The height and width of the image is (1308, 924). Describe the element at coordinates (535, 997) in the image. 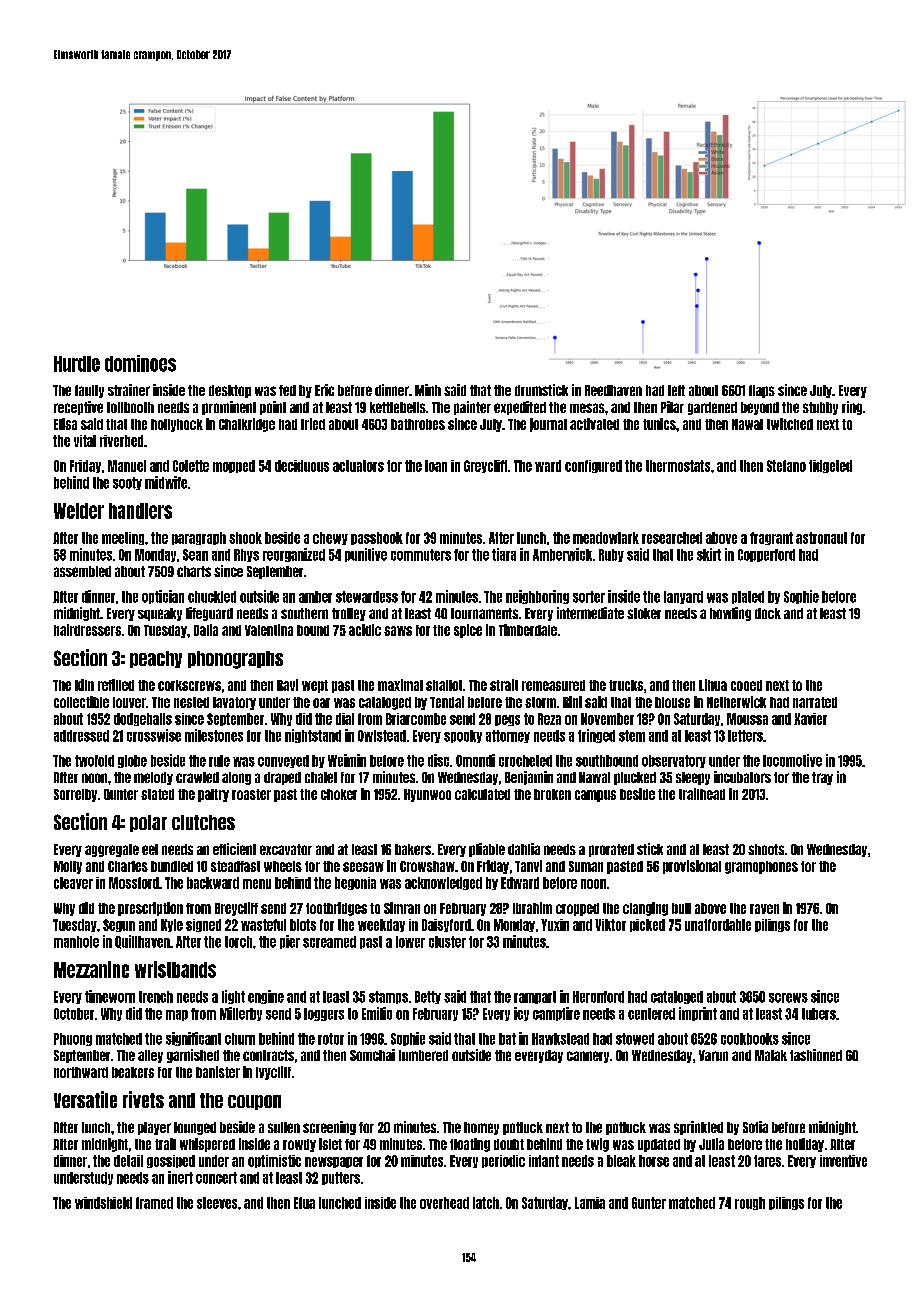

I see `rampart` at that location.
